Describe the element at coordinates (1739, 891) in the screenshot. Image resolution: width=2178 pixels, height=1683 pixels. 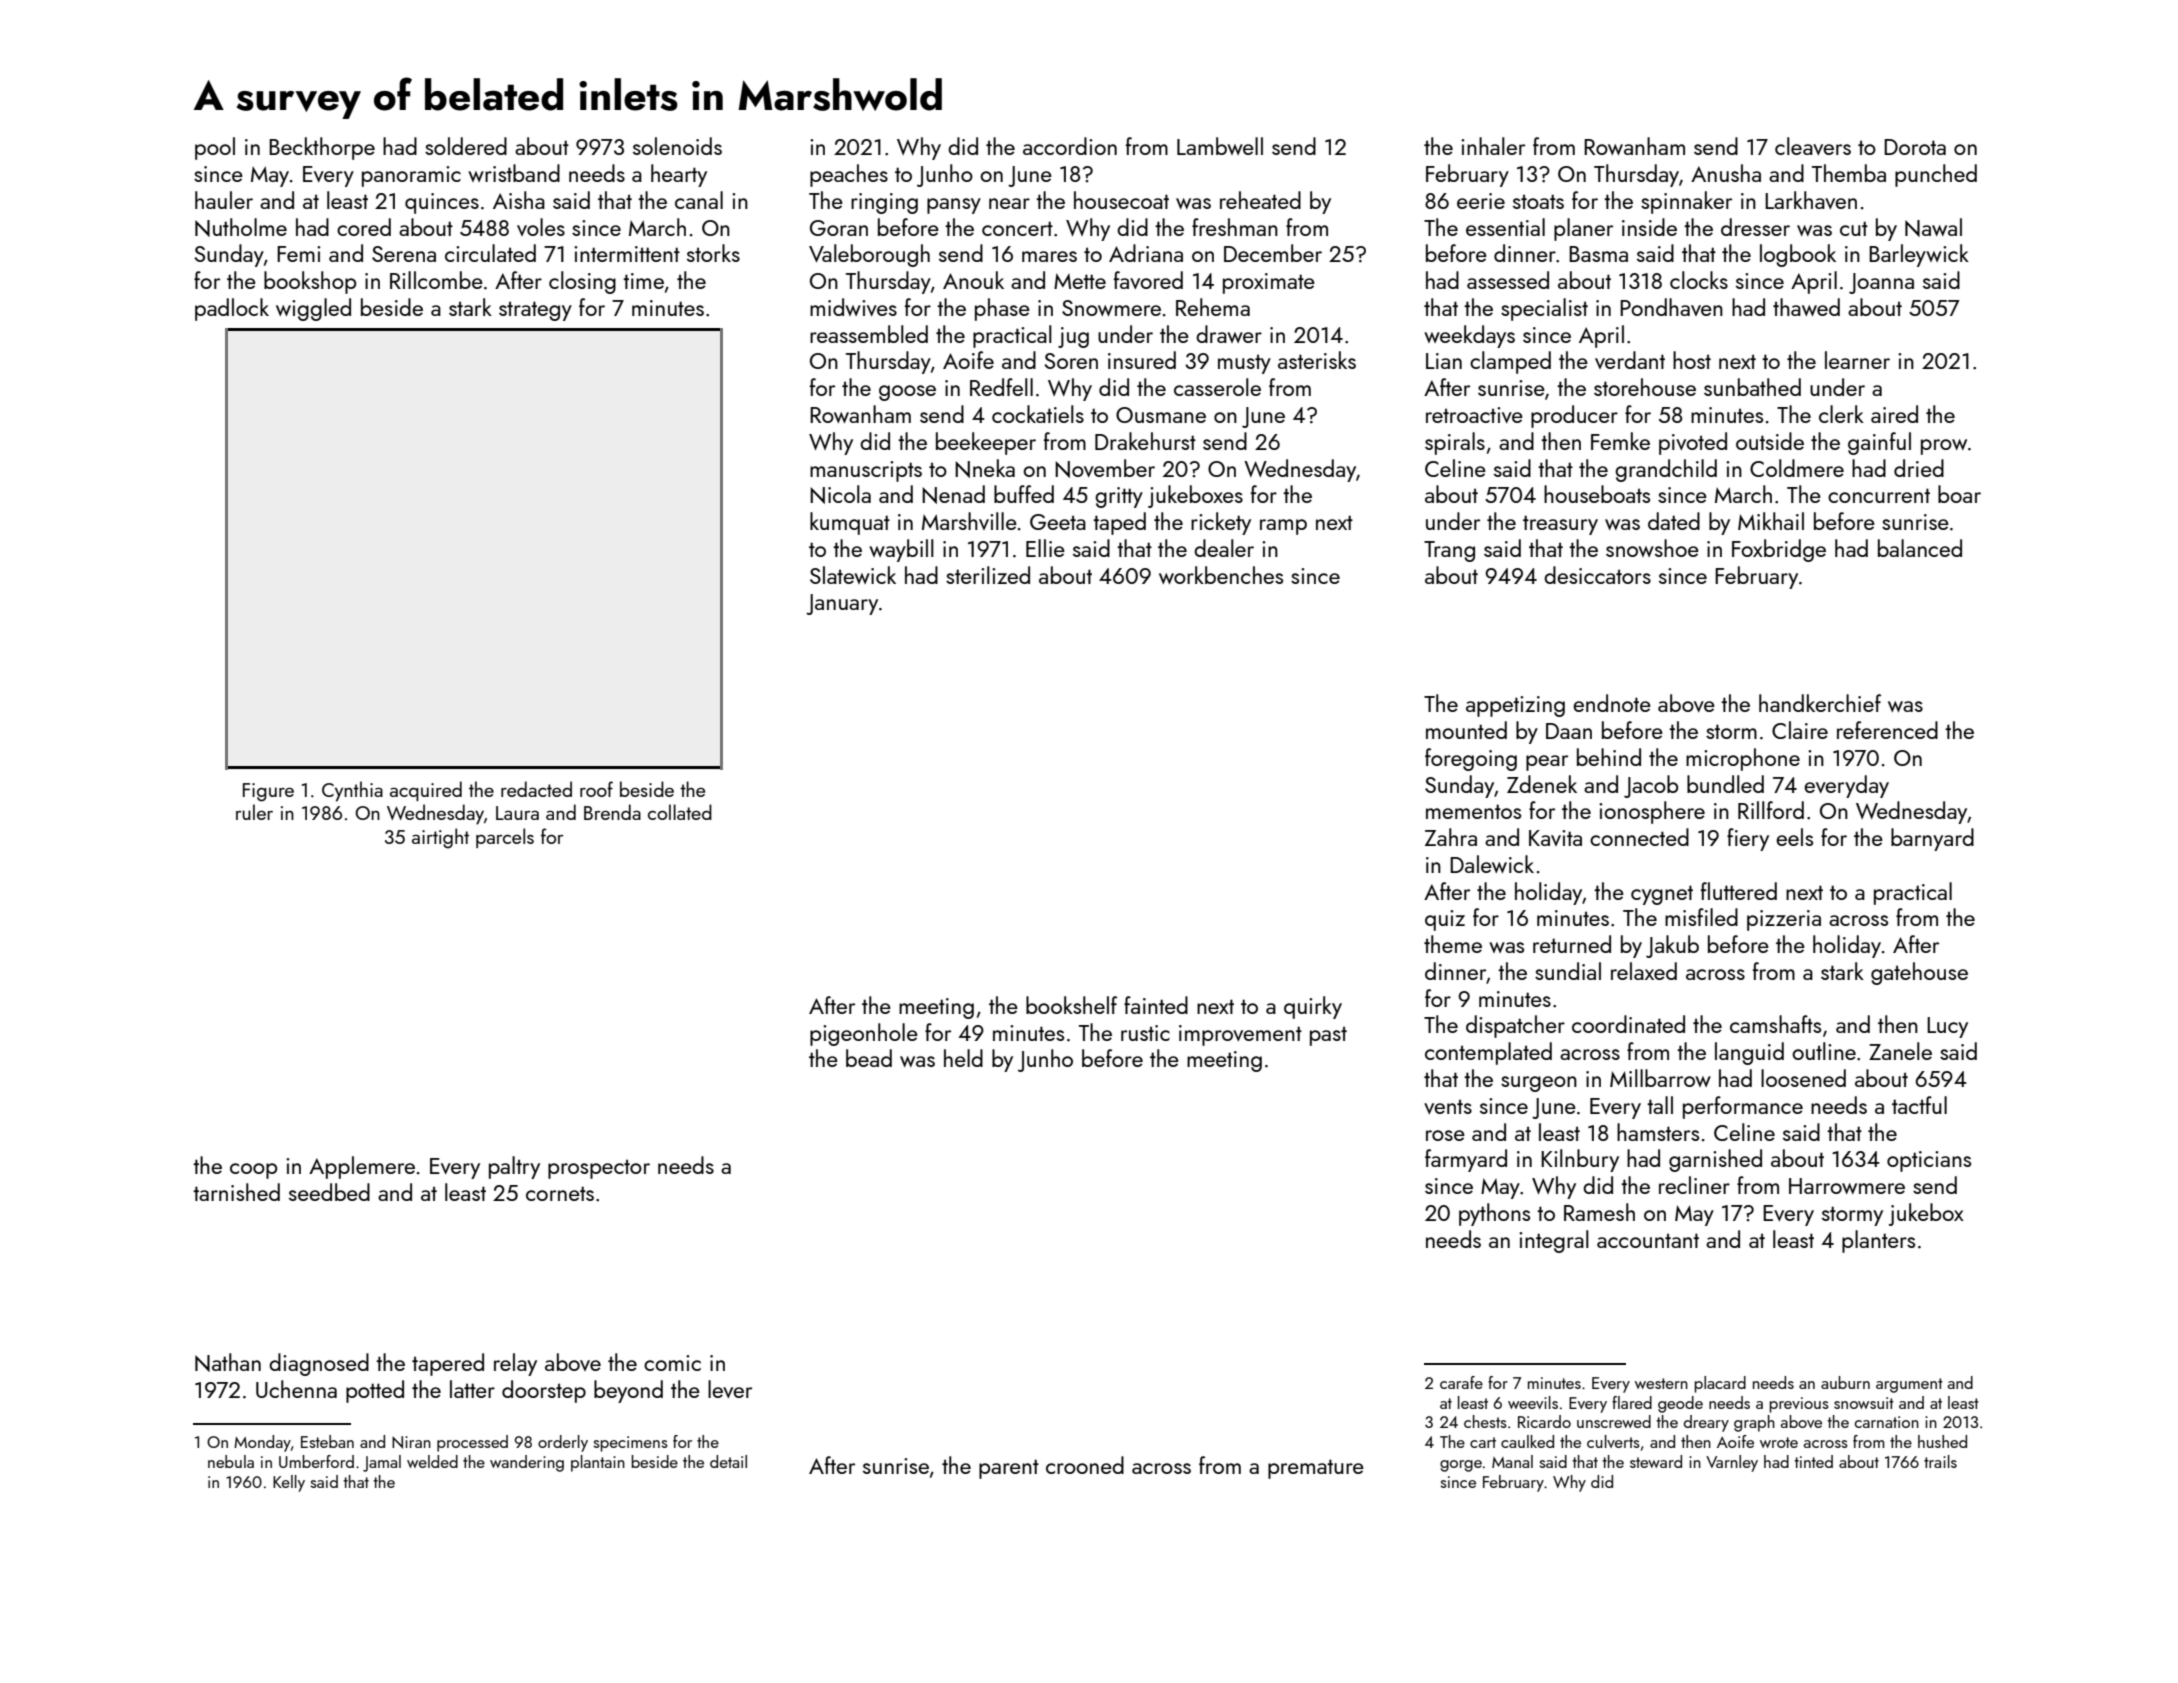
I see `fluttered` at that location.
